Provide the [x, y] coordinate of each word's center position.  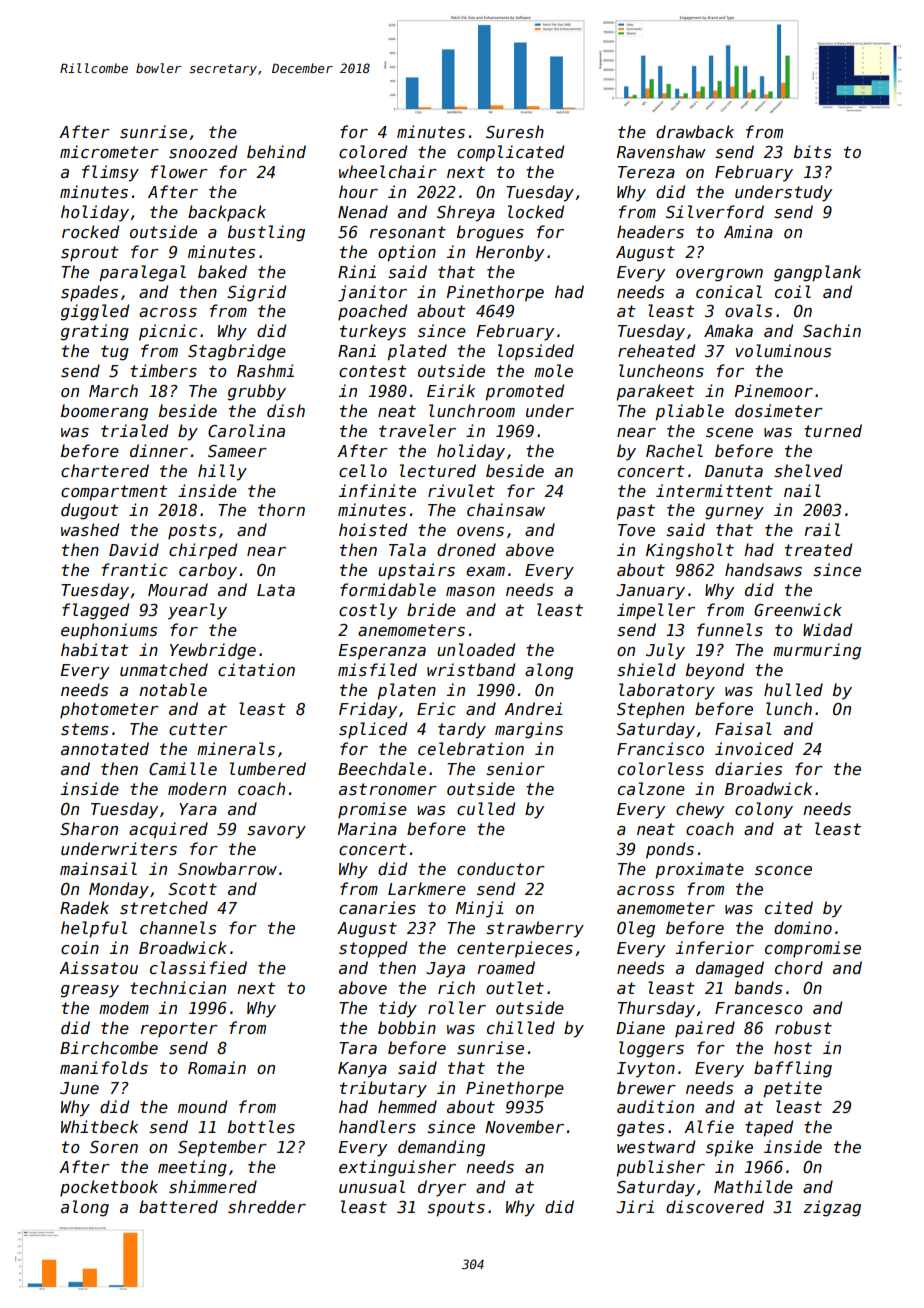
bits [812, 152]
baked [222, 272]
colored [373, 151]
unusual [372, 1186]
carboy [208, 571]
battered [178, 1206]
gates [640, 1129]
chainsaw [506, 509]
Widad [827, 629]
